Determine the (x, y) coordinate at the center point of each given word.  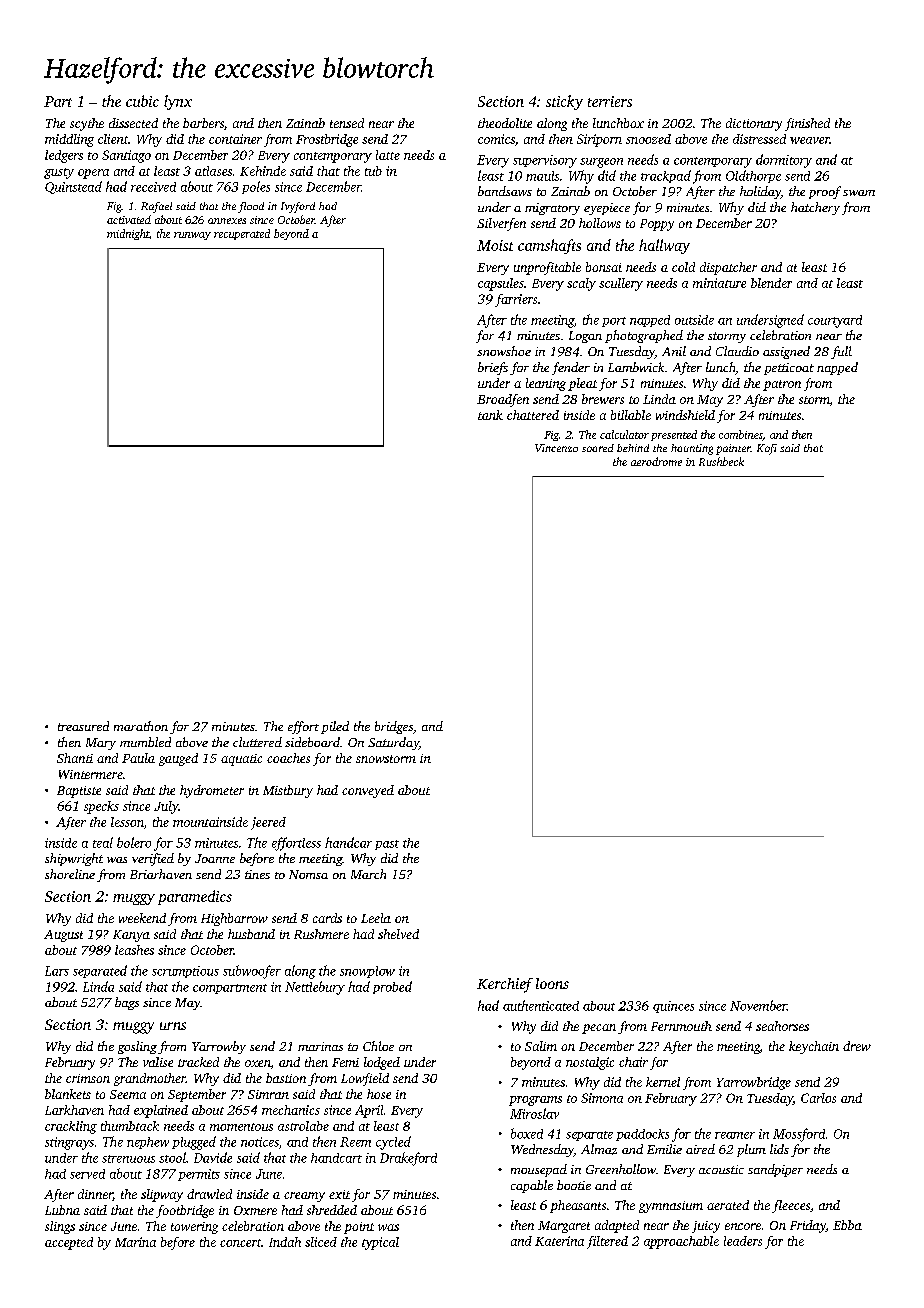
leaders (743, 1241)
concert (240, 1243)
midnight (128, 234)
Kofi (767, 449)
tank (490, 415)
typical (380, 1243)
